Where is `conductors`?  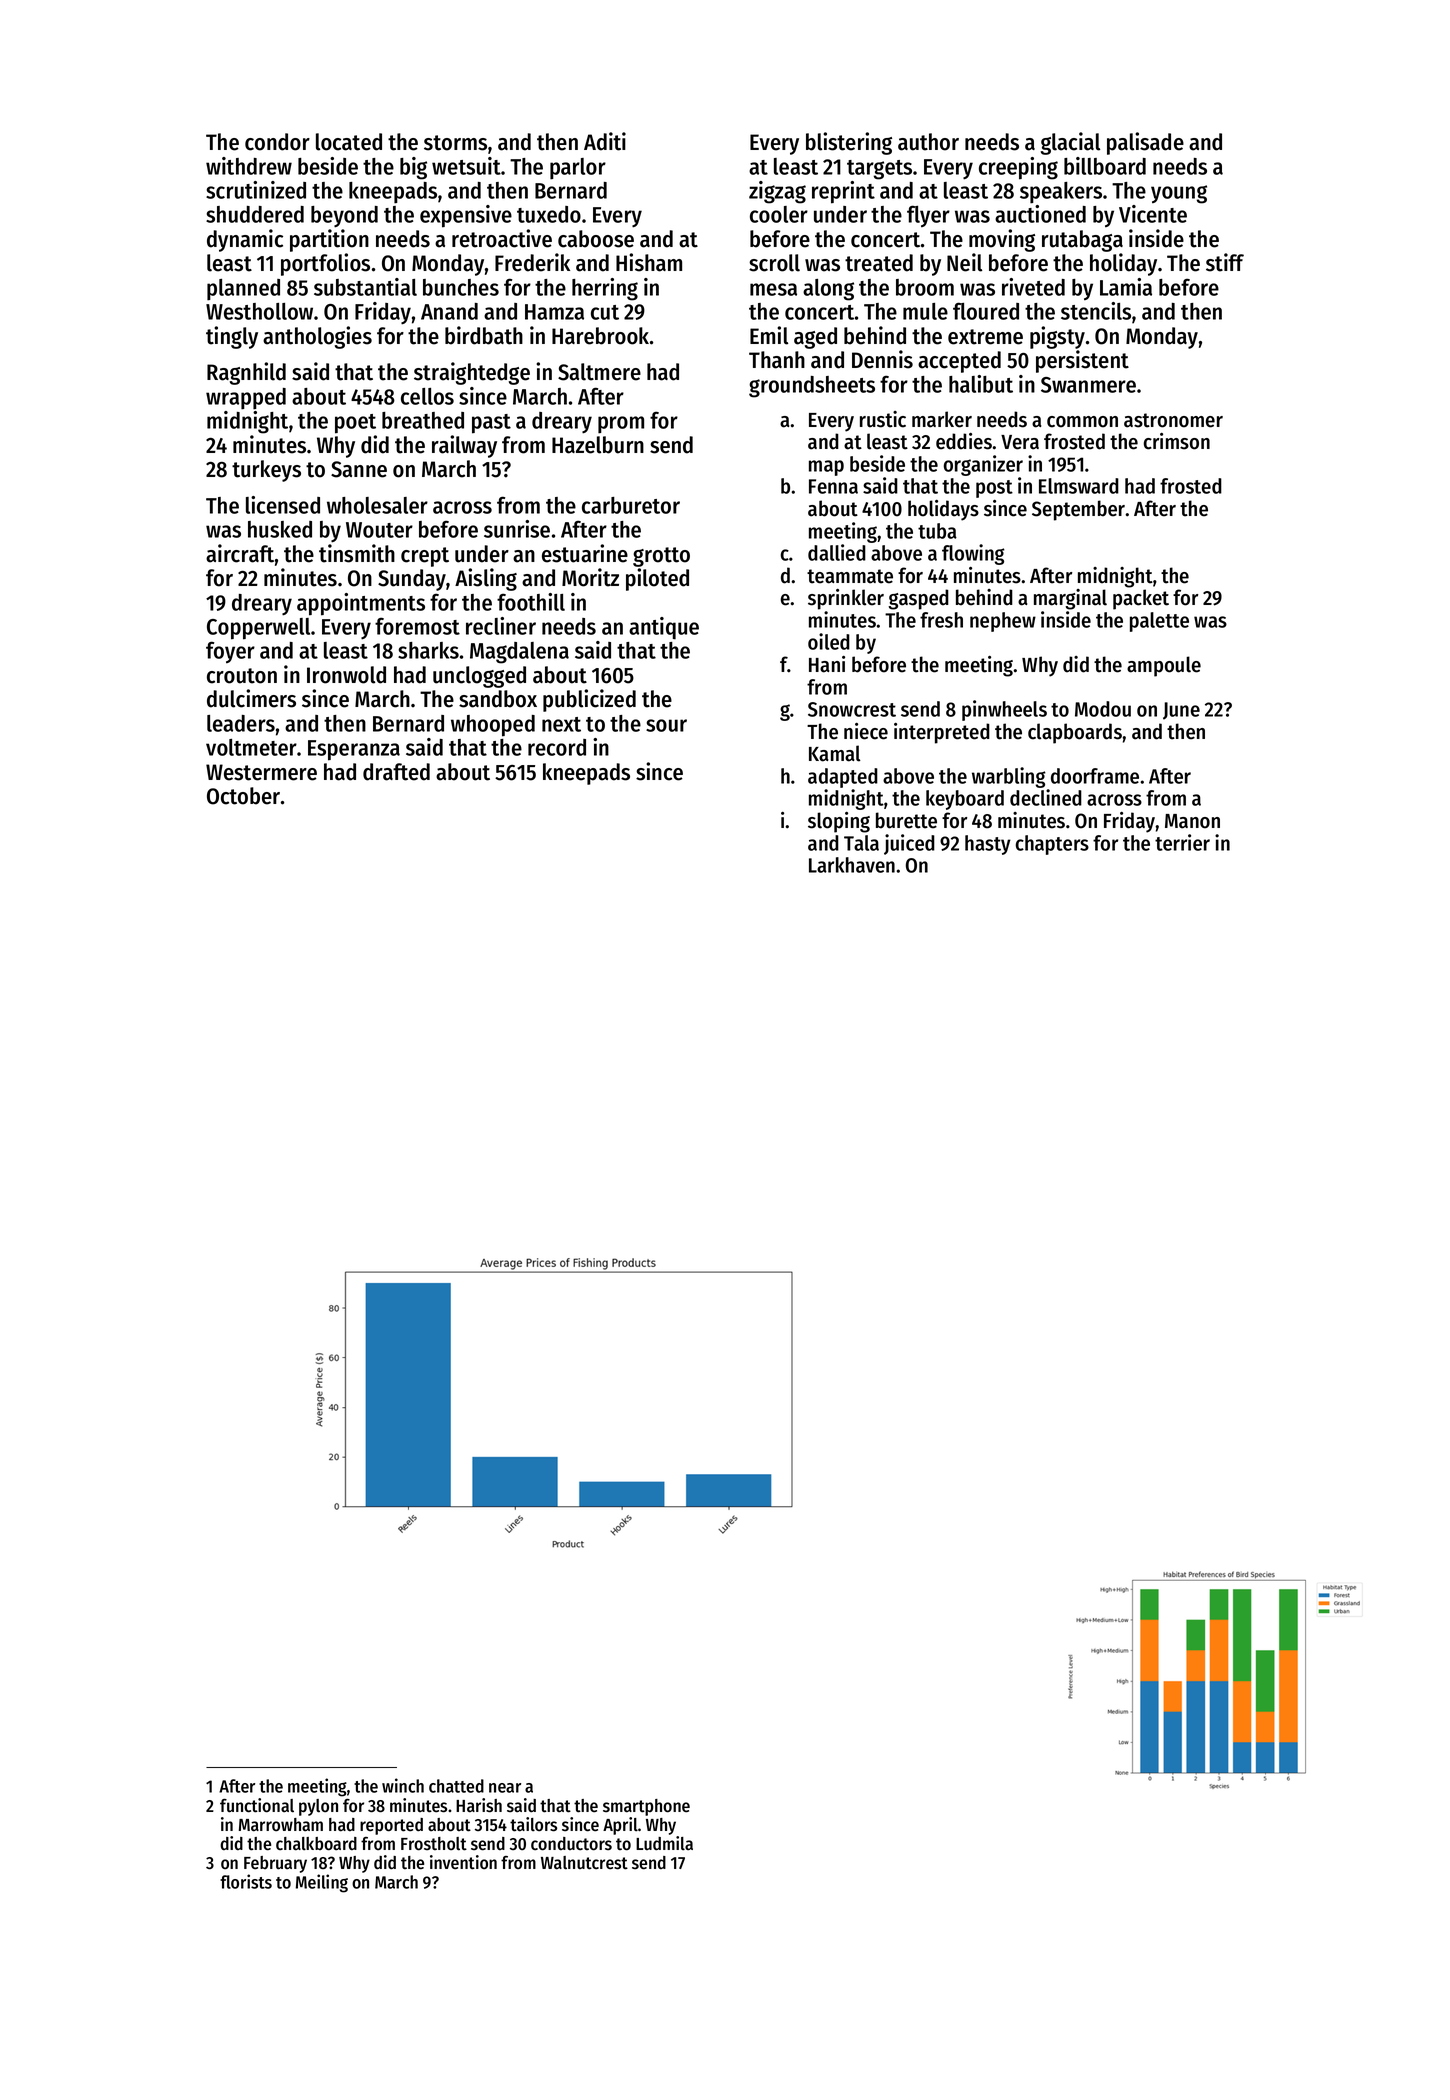 conductors is located at coordinates (571, 1844).
